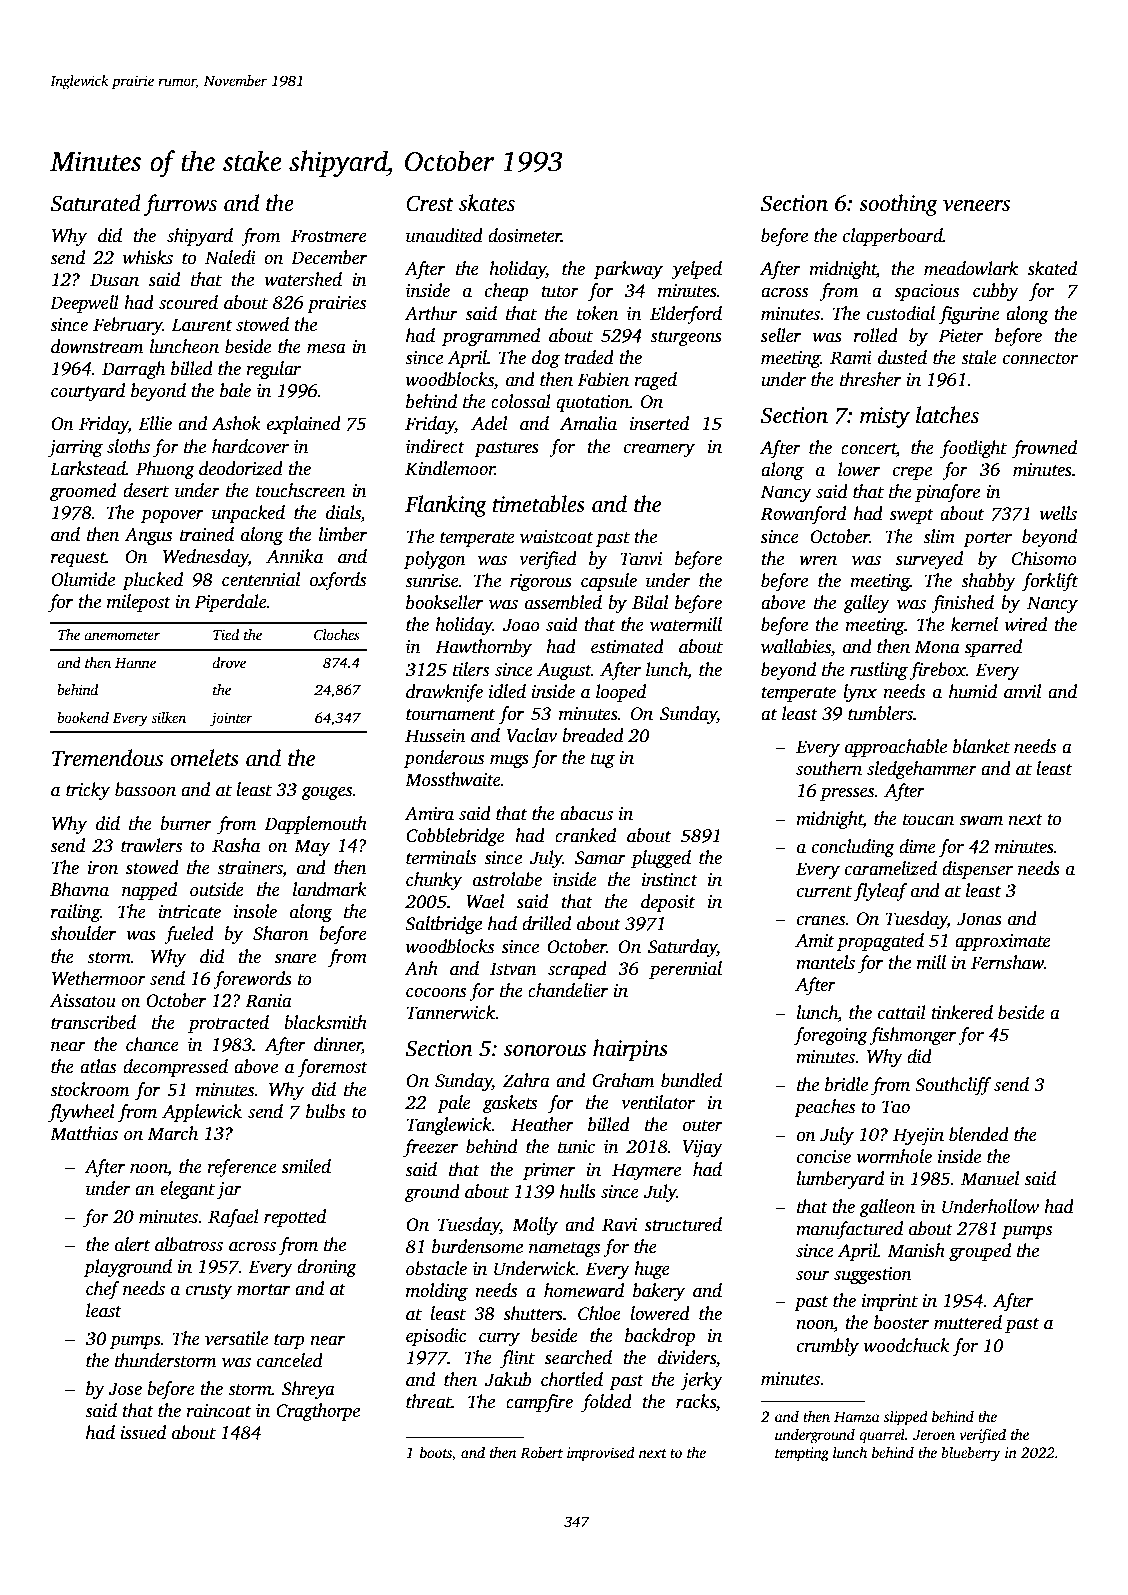 This document has width=1128, height=1595. What do you see at coordinates (99, 978) in the document?
I see `Wethermoor` at bounding box center [99, 978].
